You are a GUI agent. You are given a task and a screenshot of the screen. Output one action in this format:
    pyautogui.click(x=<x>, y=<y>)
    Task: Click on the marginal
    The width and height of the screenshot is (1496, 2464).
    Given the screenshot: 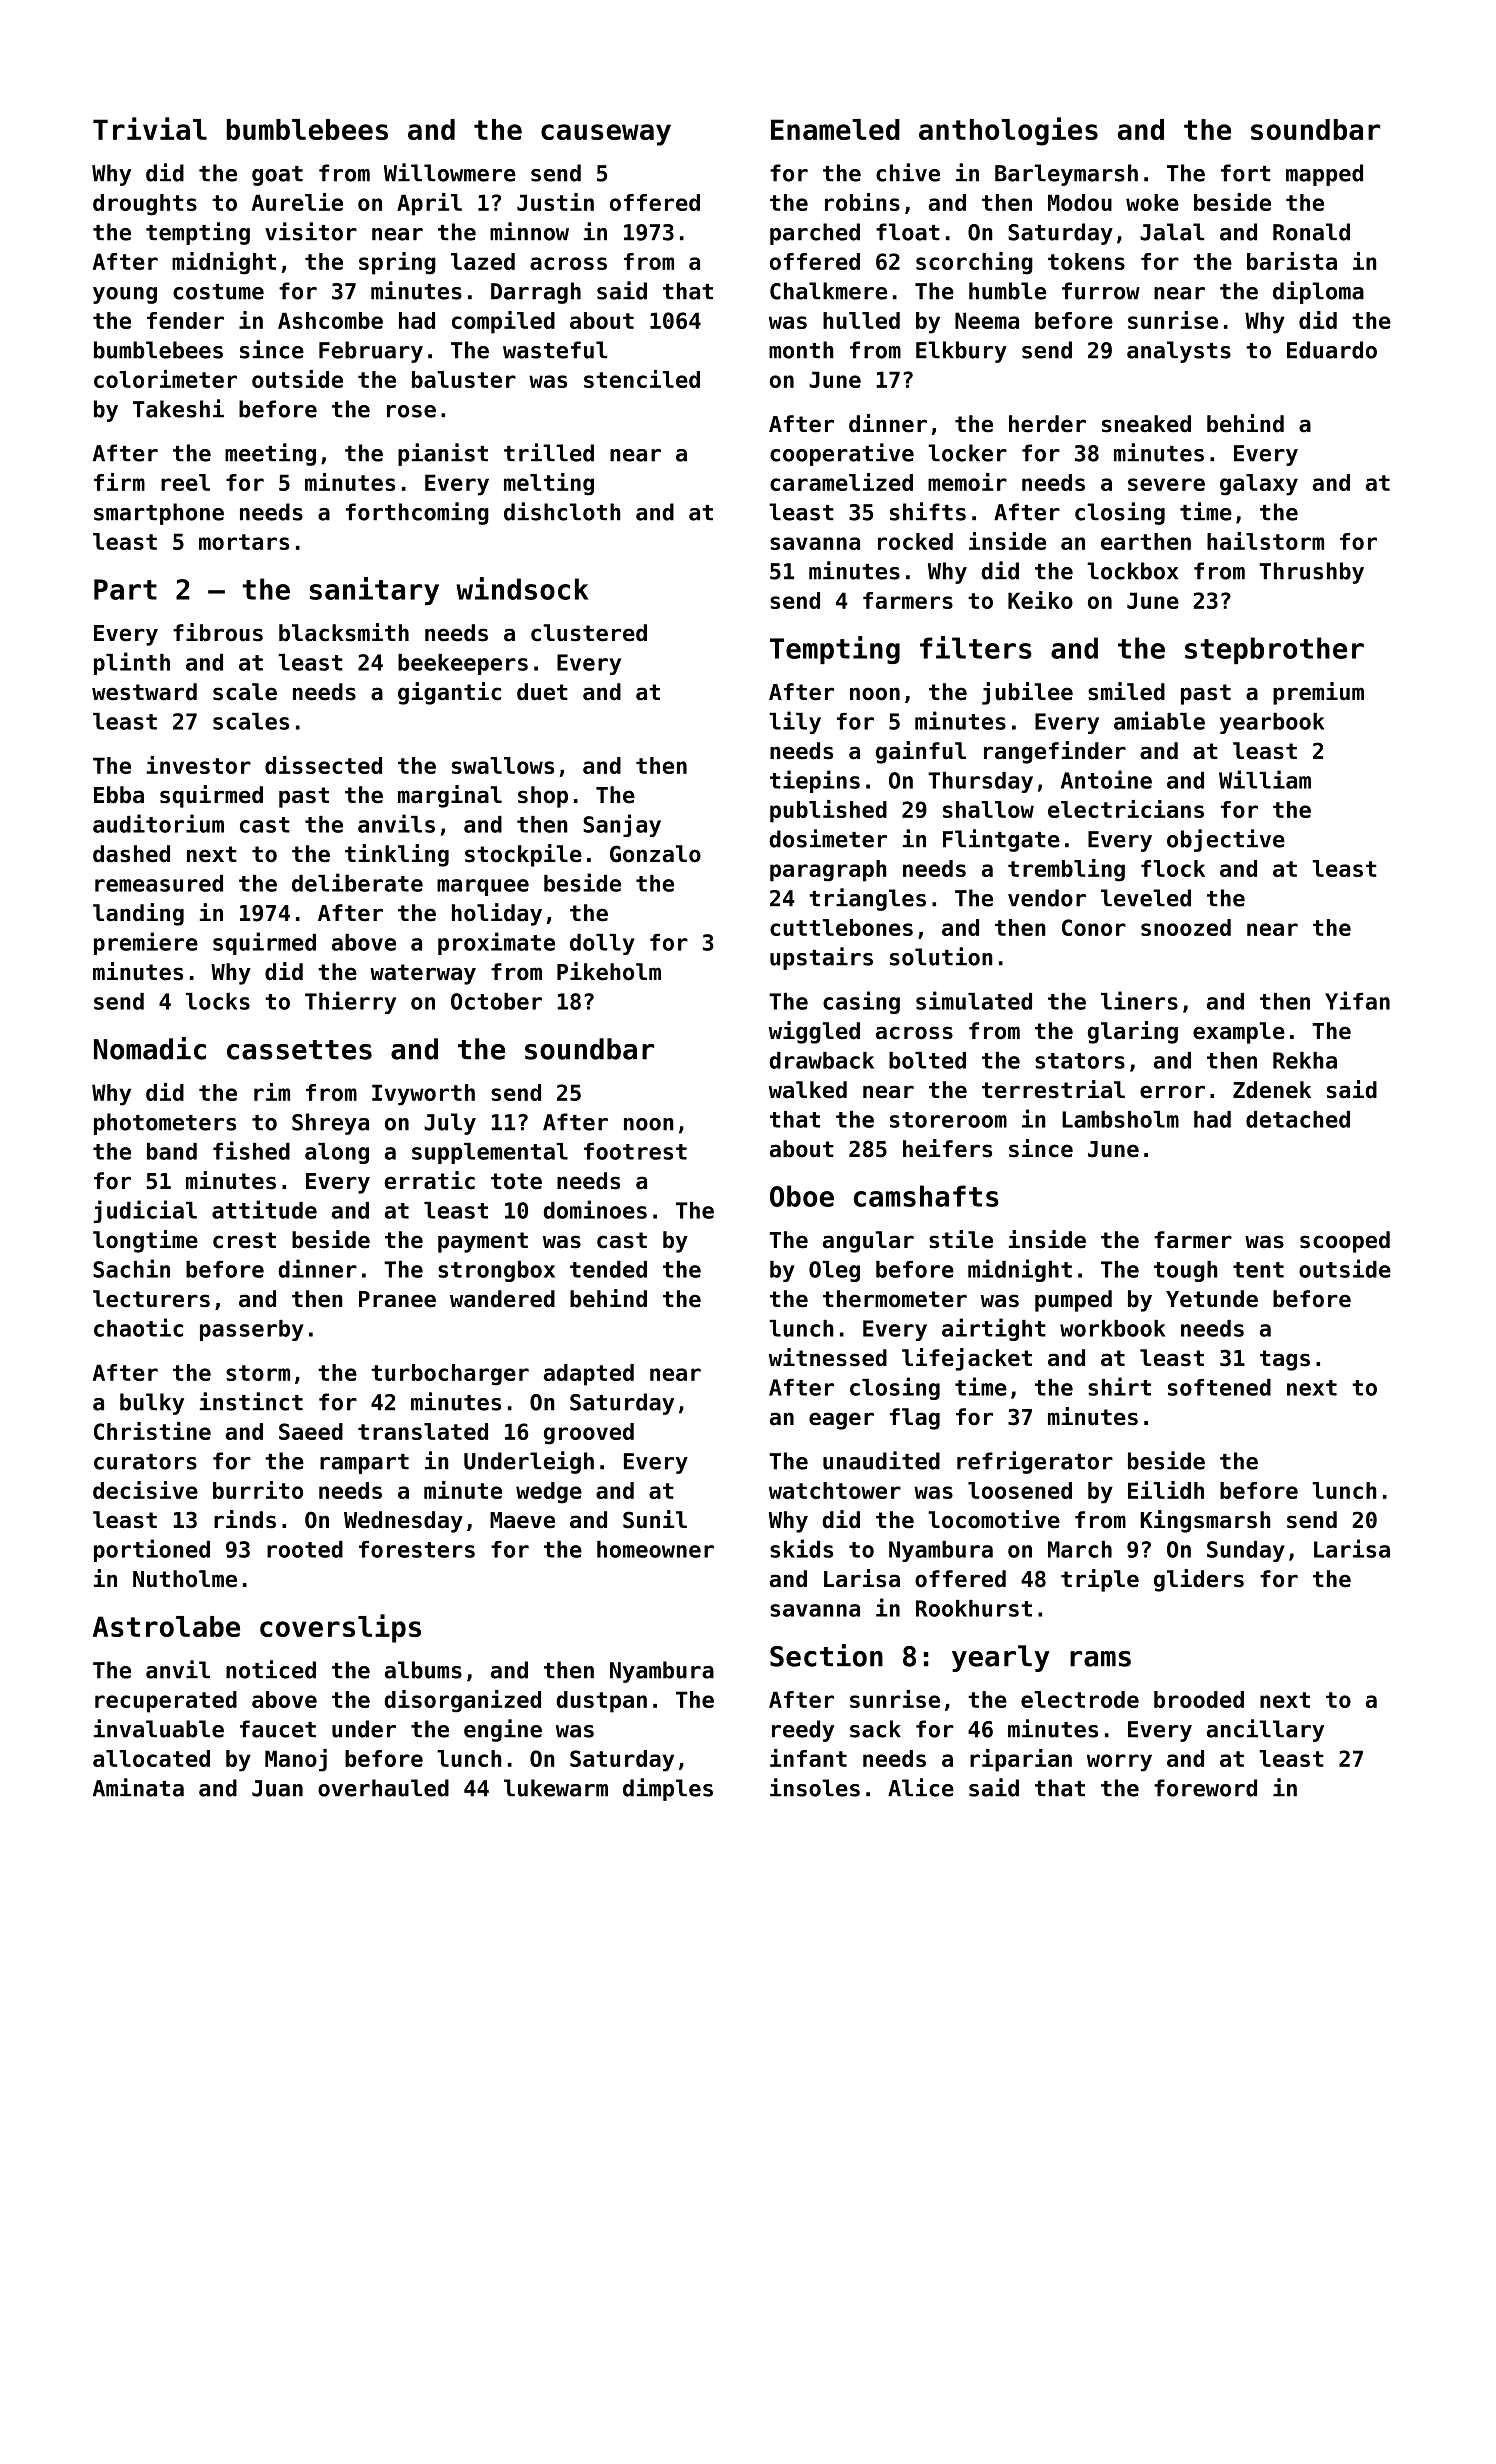 What is the action you would take?
    pyautogui.click(x=450, y=796)
